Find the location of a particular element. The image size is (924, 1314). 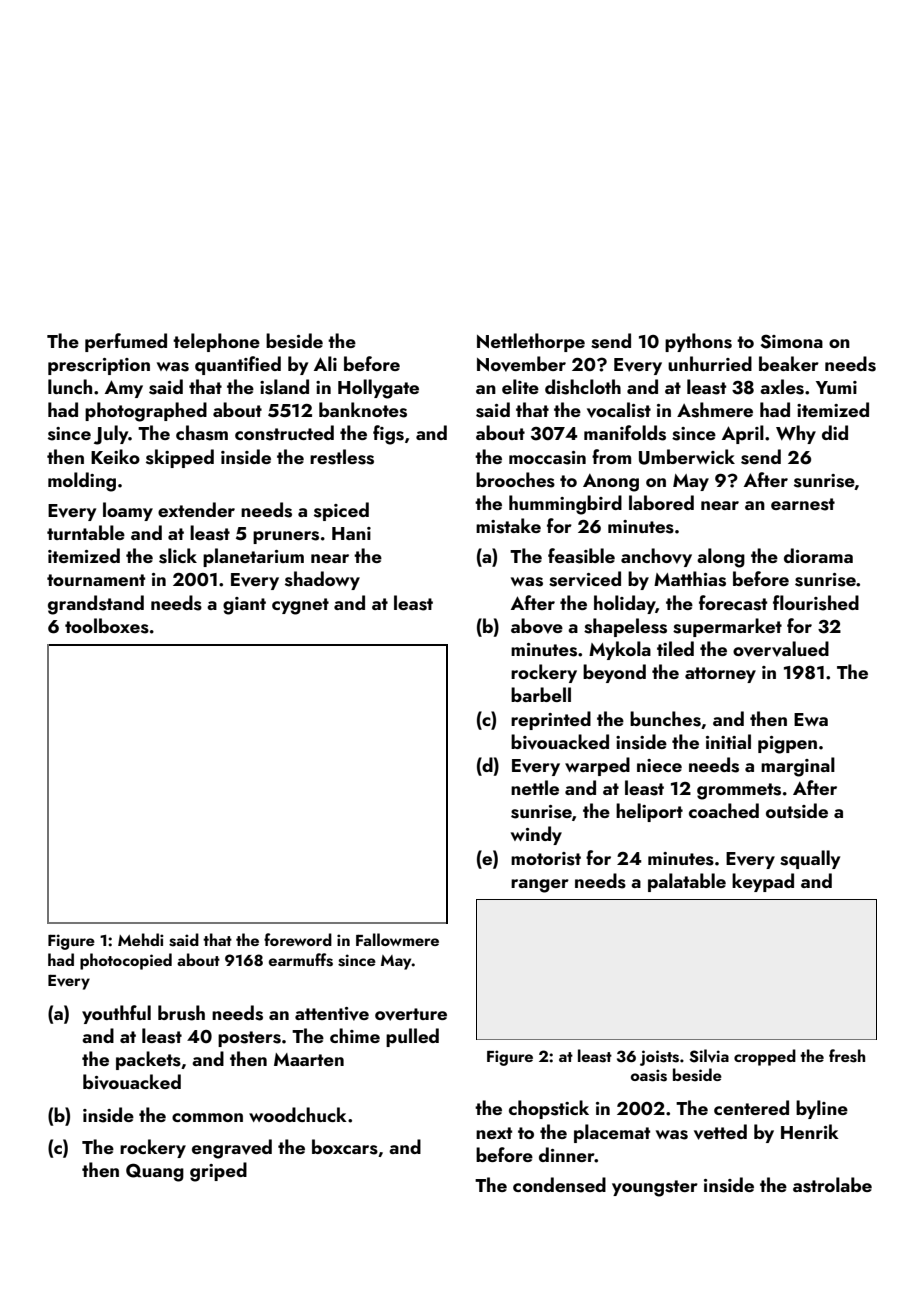

posters is located at coordinates (249, 1039).
